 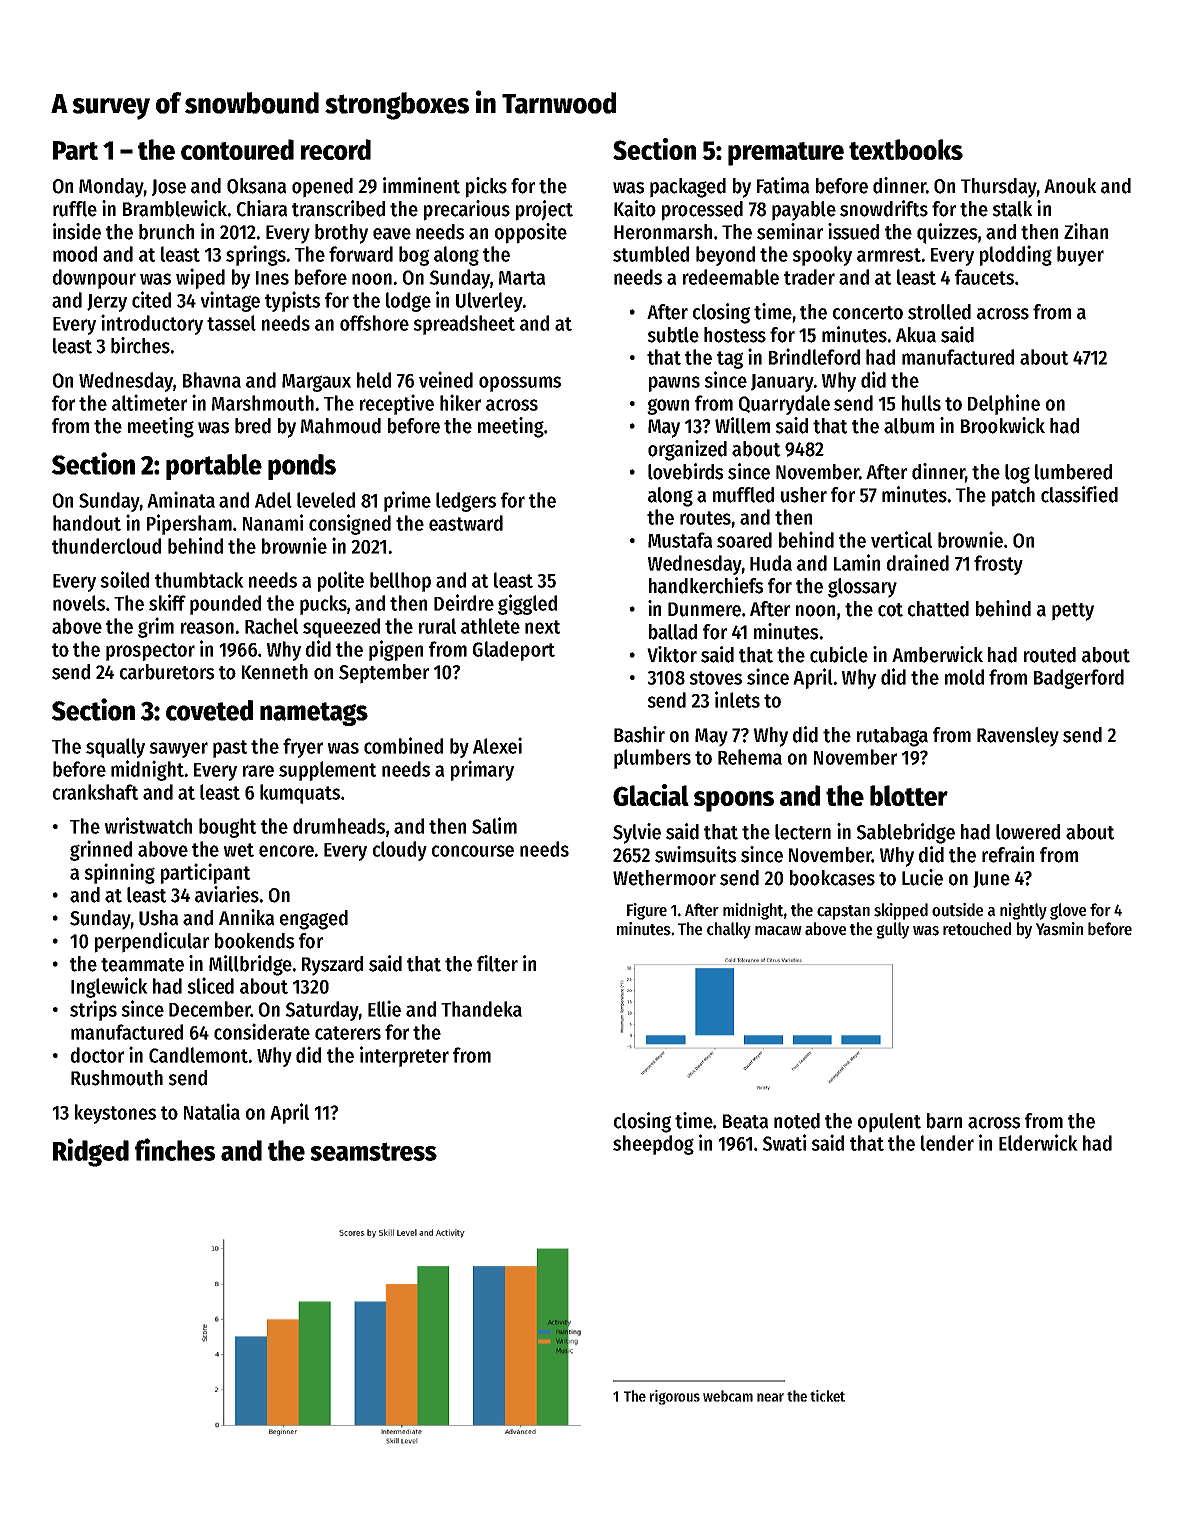 What do you see at coordinates (964, 677) in the page?
I see `mold` at bounding box center [964, 677].
